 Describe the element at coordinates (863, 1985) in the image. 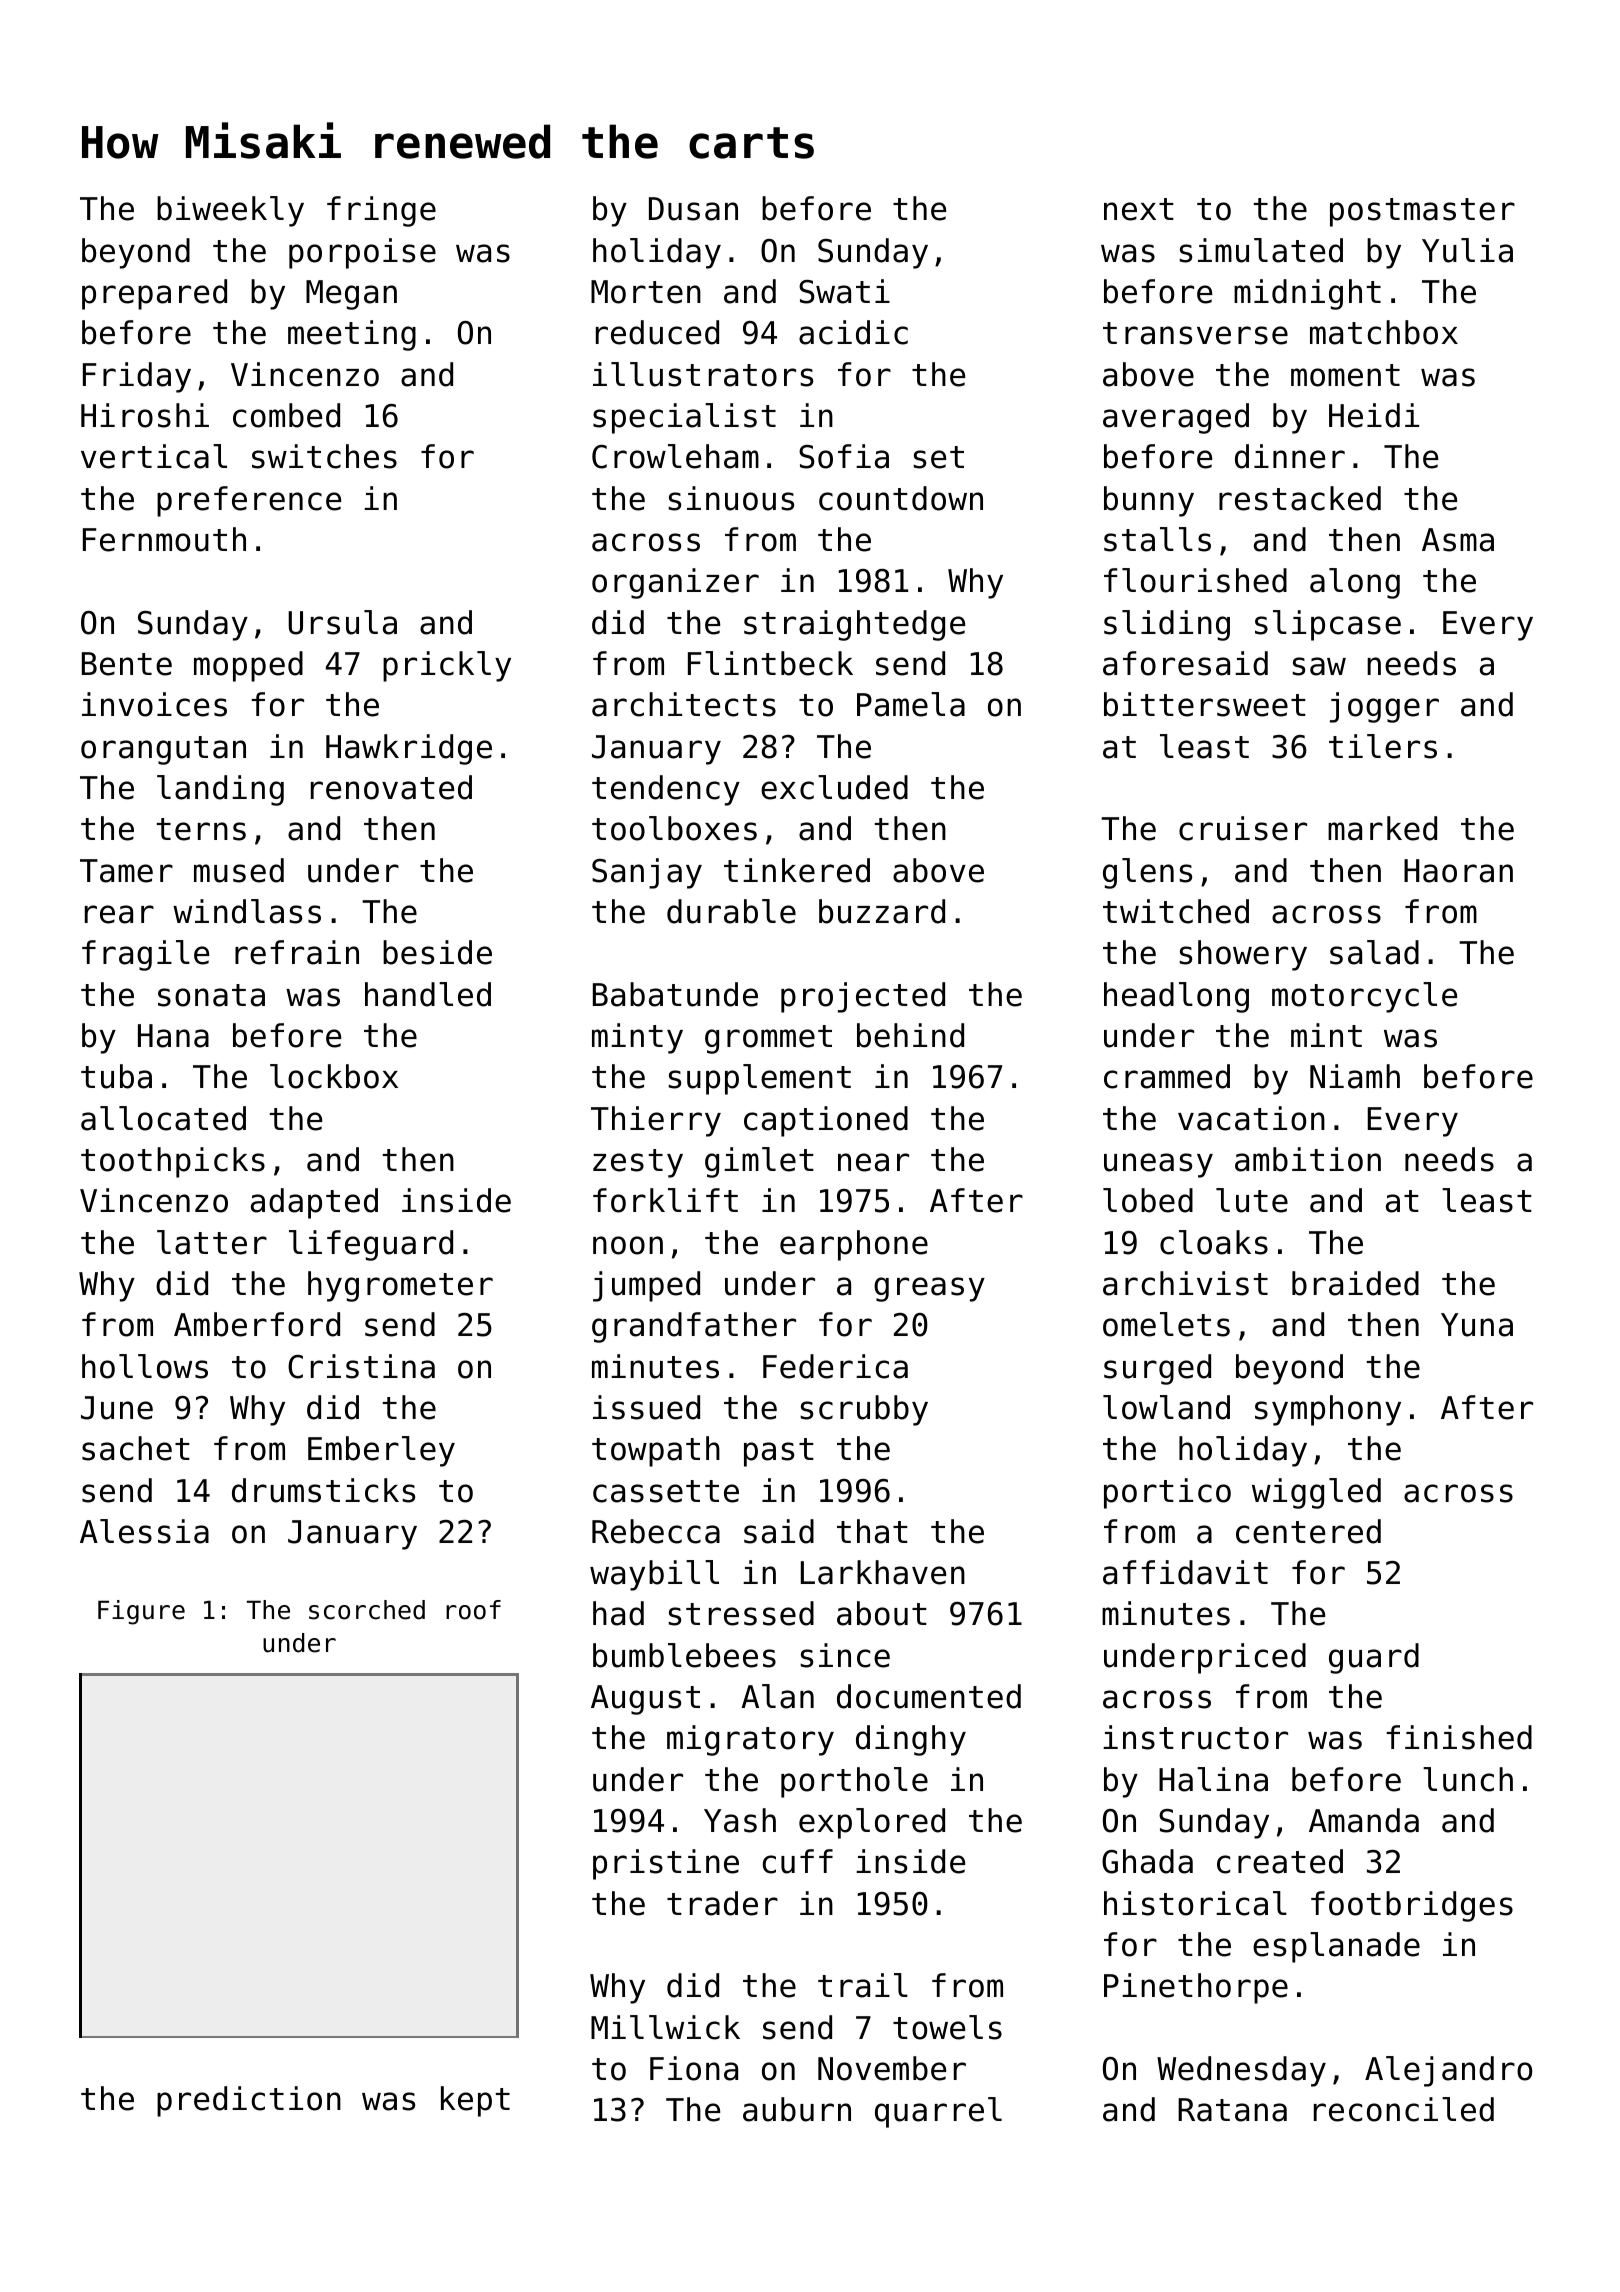

I see `trail` at that location.
